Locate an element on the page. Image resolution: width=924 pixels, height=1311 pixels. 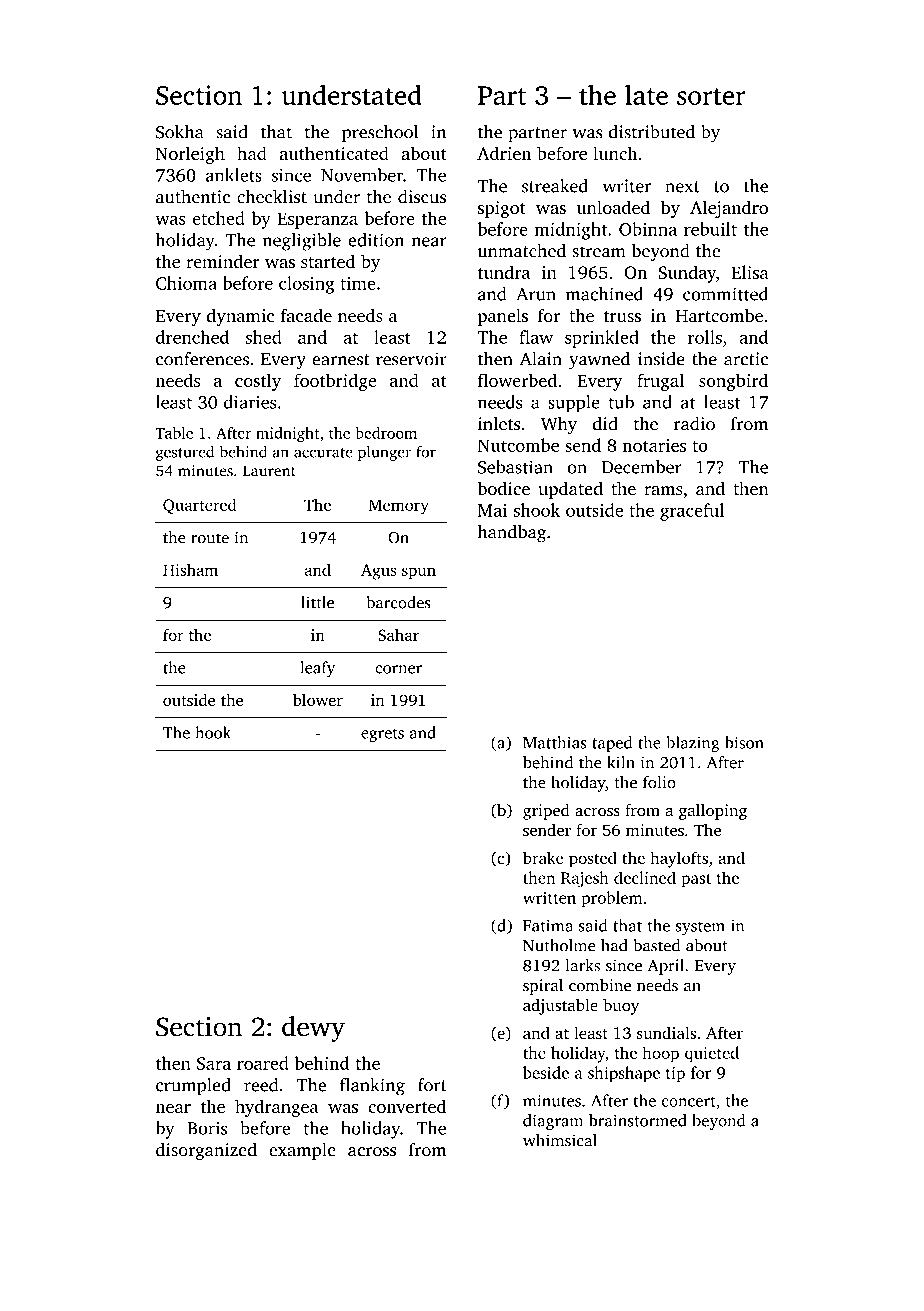
Norleigh is located at coordinates (190, 155).
